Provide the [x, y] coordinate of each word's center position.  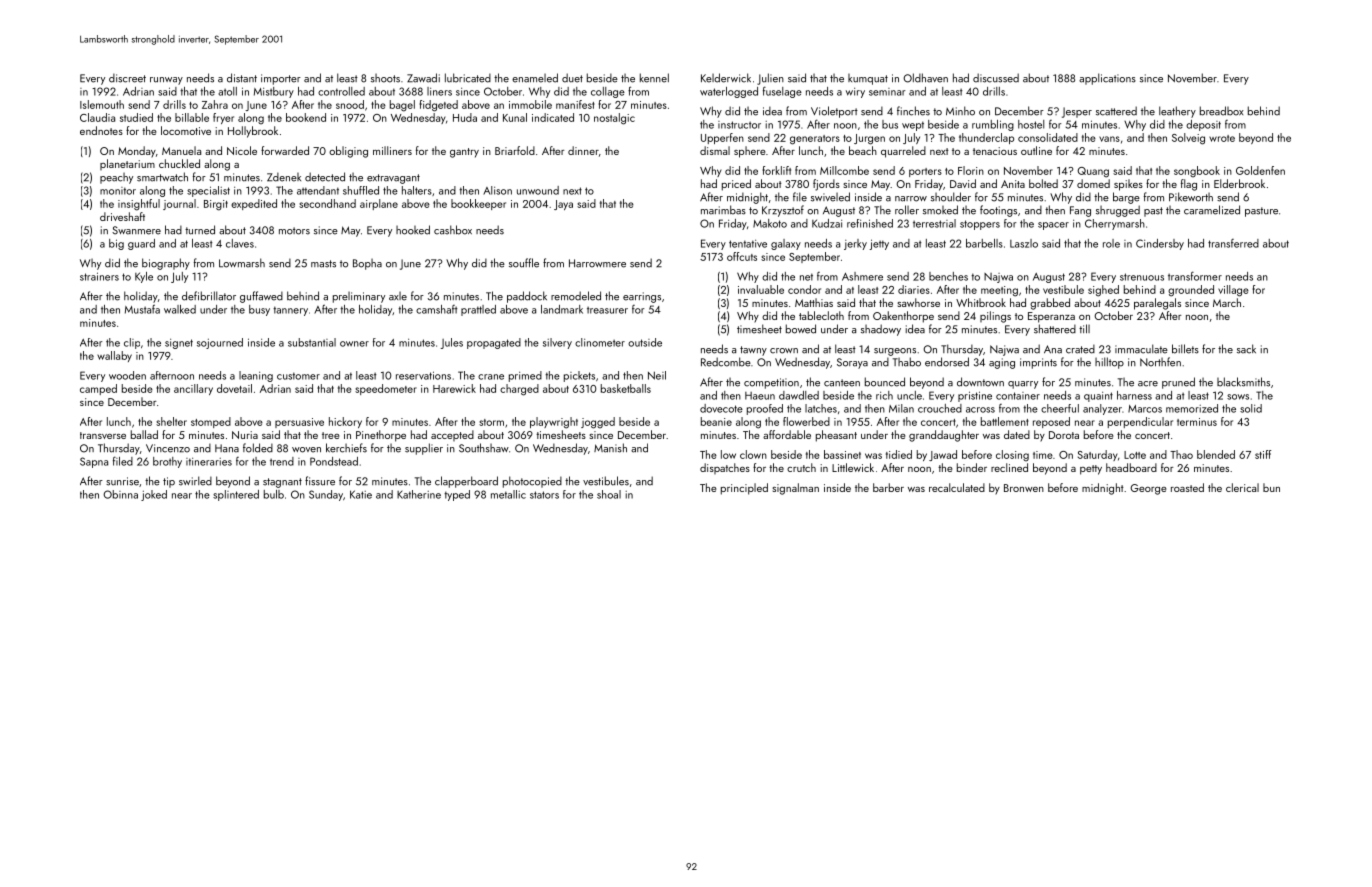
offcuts [742, 256]
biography [166, 264]
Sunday [326, 495]
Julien [770, 79]
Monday [137, 152]
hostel [1031, 124]
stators [544, 495]
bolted [1043, 183]
